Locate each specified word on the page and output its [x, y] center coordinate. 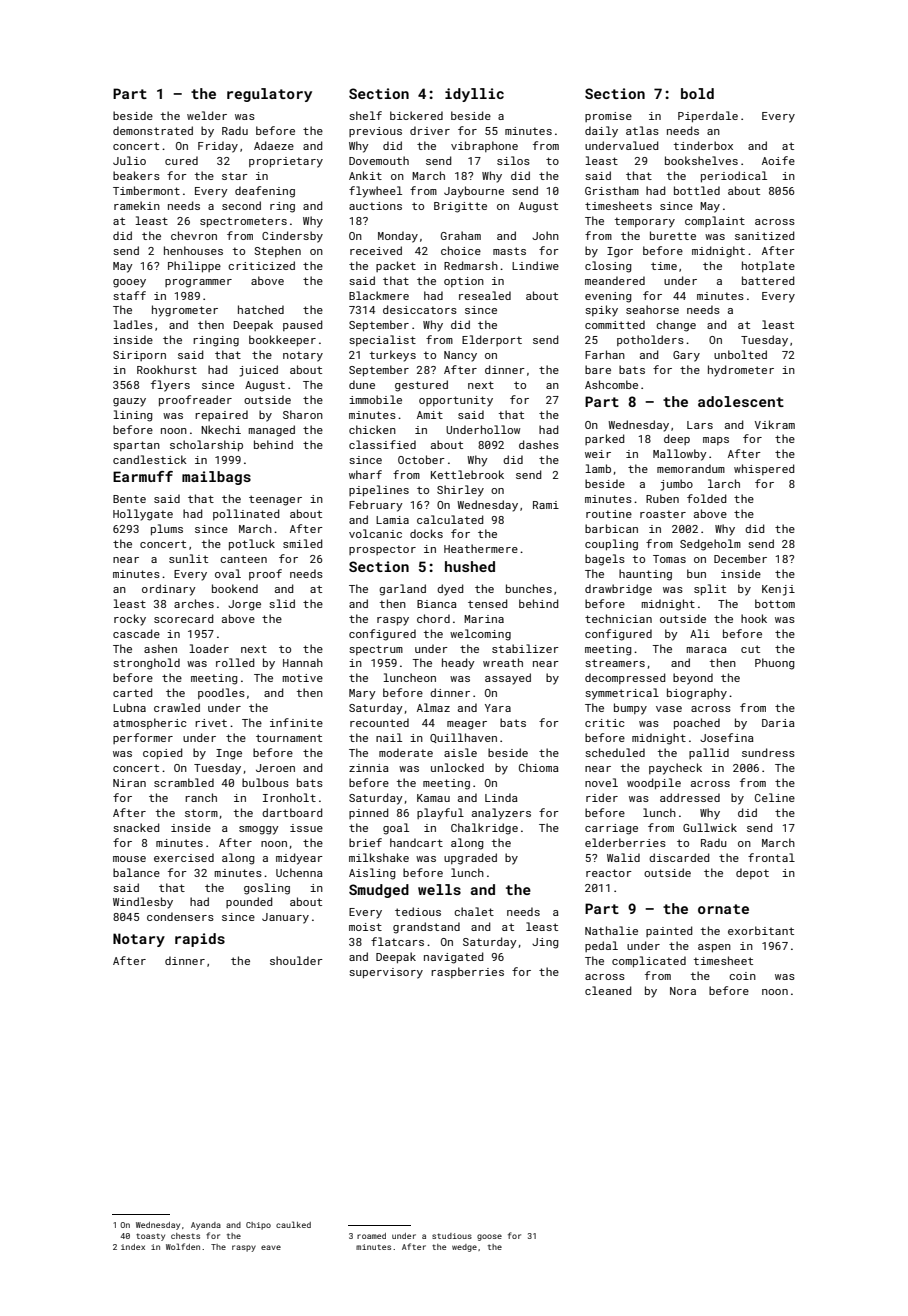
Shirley [460, 491]
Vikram [775, 424]
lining [132, 416]
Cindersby [292, 237]
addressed [690, 797]
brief [365, 842]
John [545, 235]
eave [271, 1247]
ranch [201, 797]
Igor [620, 252]
